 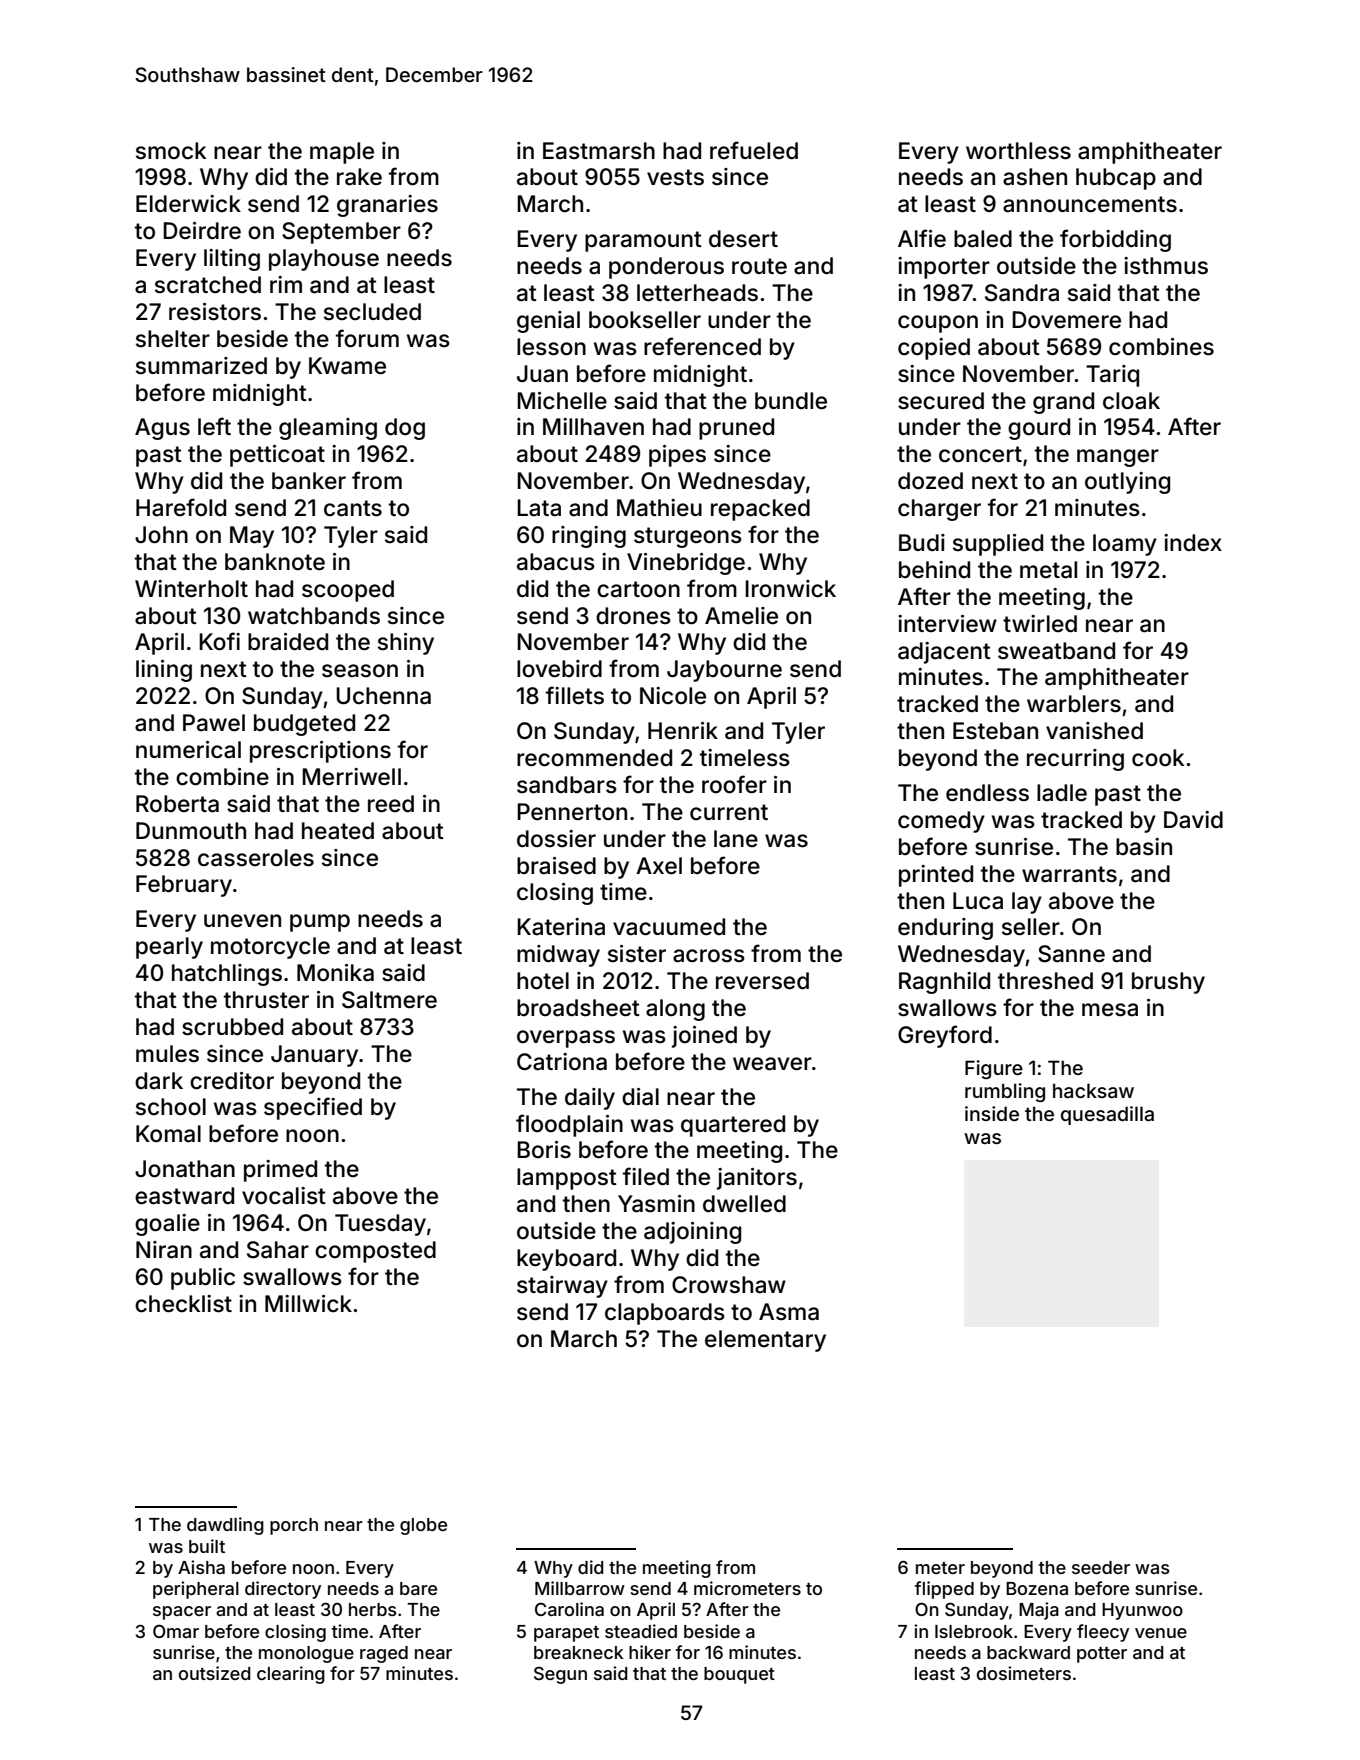 What do you see at coordinates (324, 260) in the page?
I see `playhouse` at bounding box center [324, 260].
